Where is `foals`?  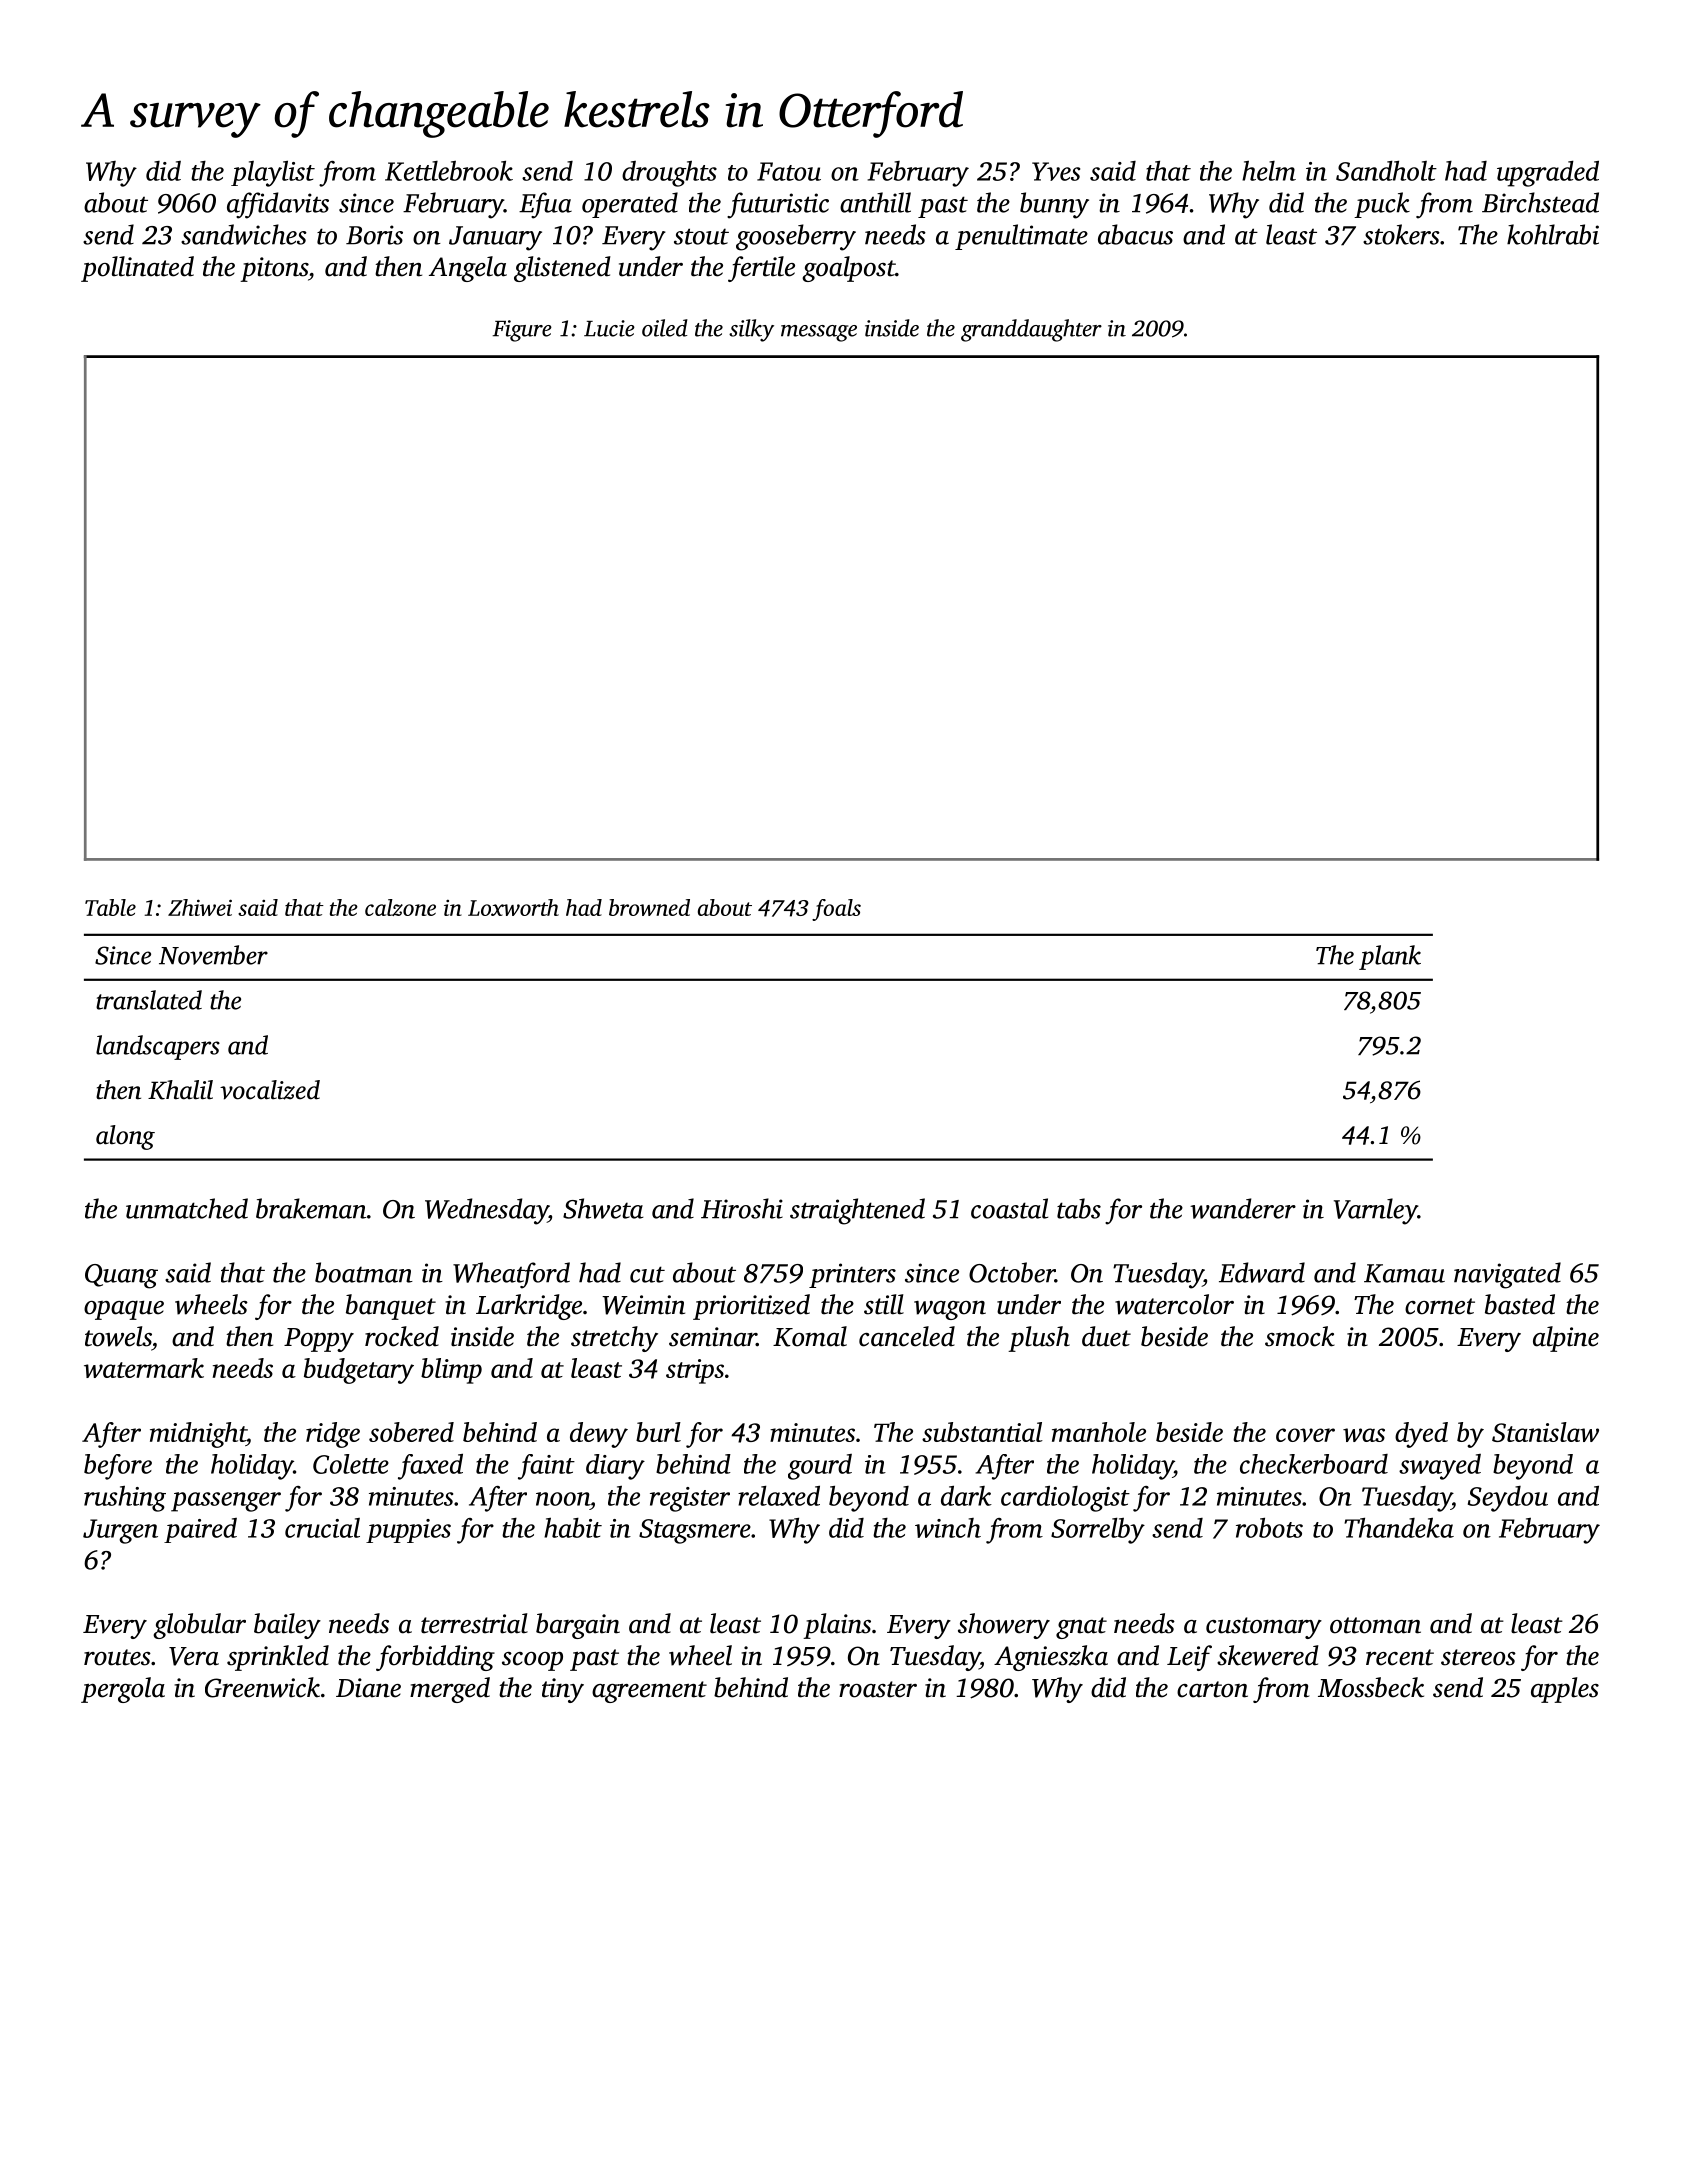
foals is located at coordinates (836, 910).
